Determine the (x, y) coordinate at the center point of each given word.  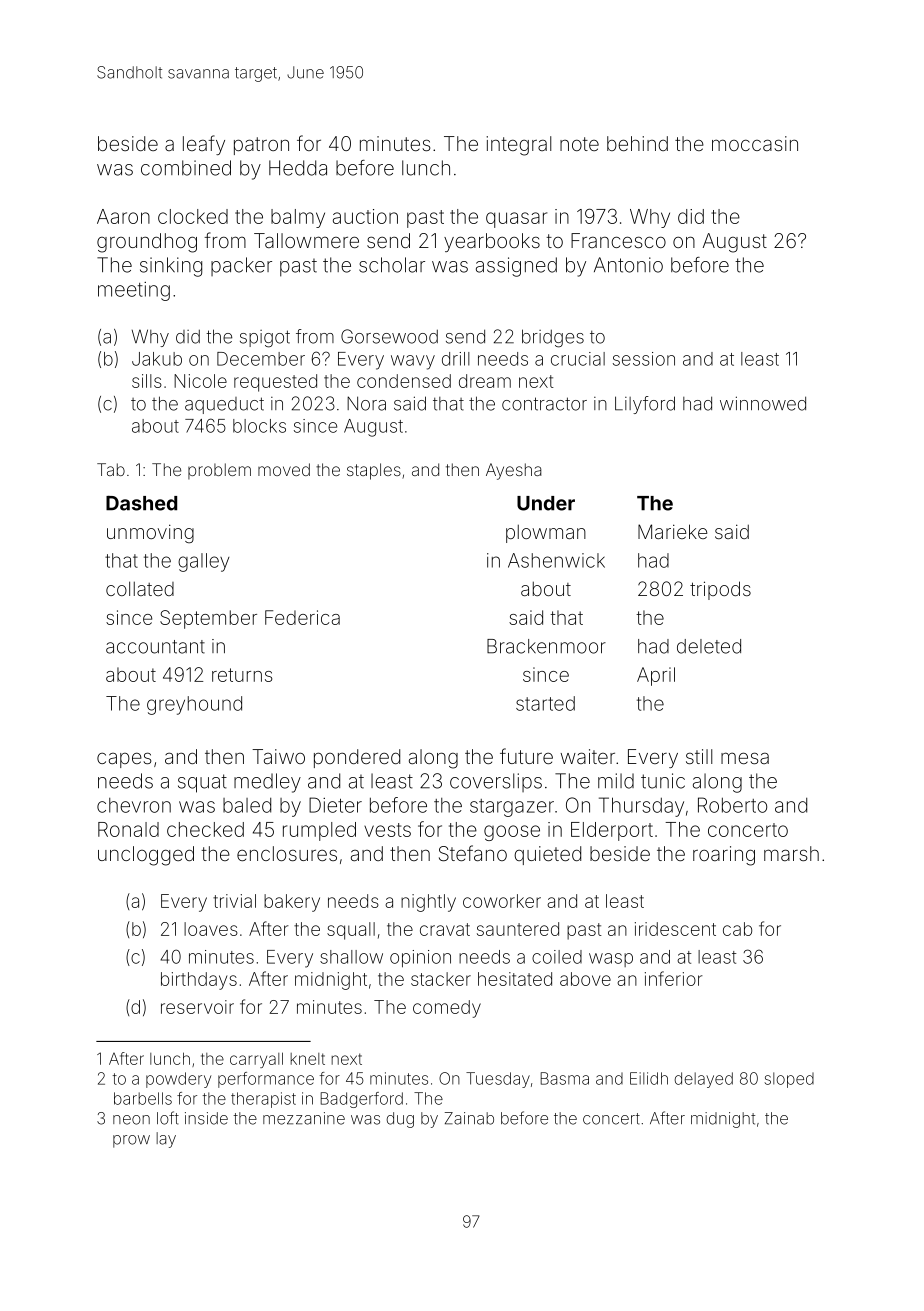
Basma (564, 1078)
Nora (366, 403)
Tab (111, 469)
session (644, 359)
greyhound (194, 705)
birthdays (199, 981)
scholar (392, 265)
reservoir (197, 1007)
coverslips (496, 782)
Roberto (732, 805)
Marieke (672, 531)
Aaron (123, 216)
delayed (704, 1080)
